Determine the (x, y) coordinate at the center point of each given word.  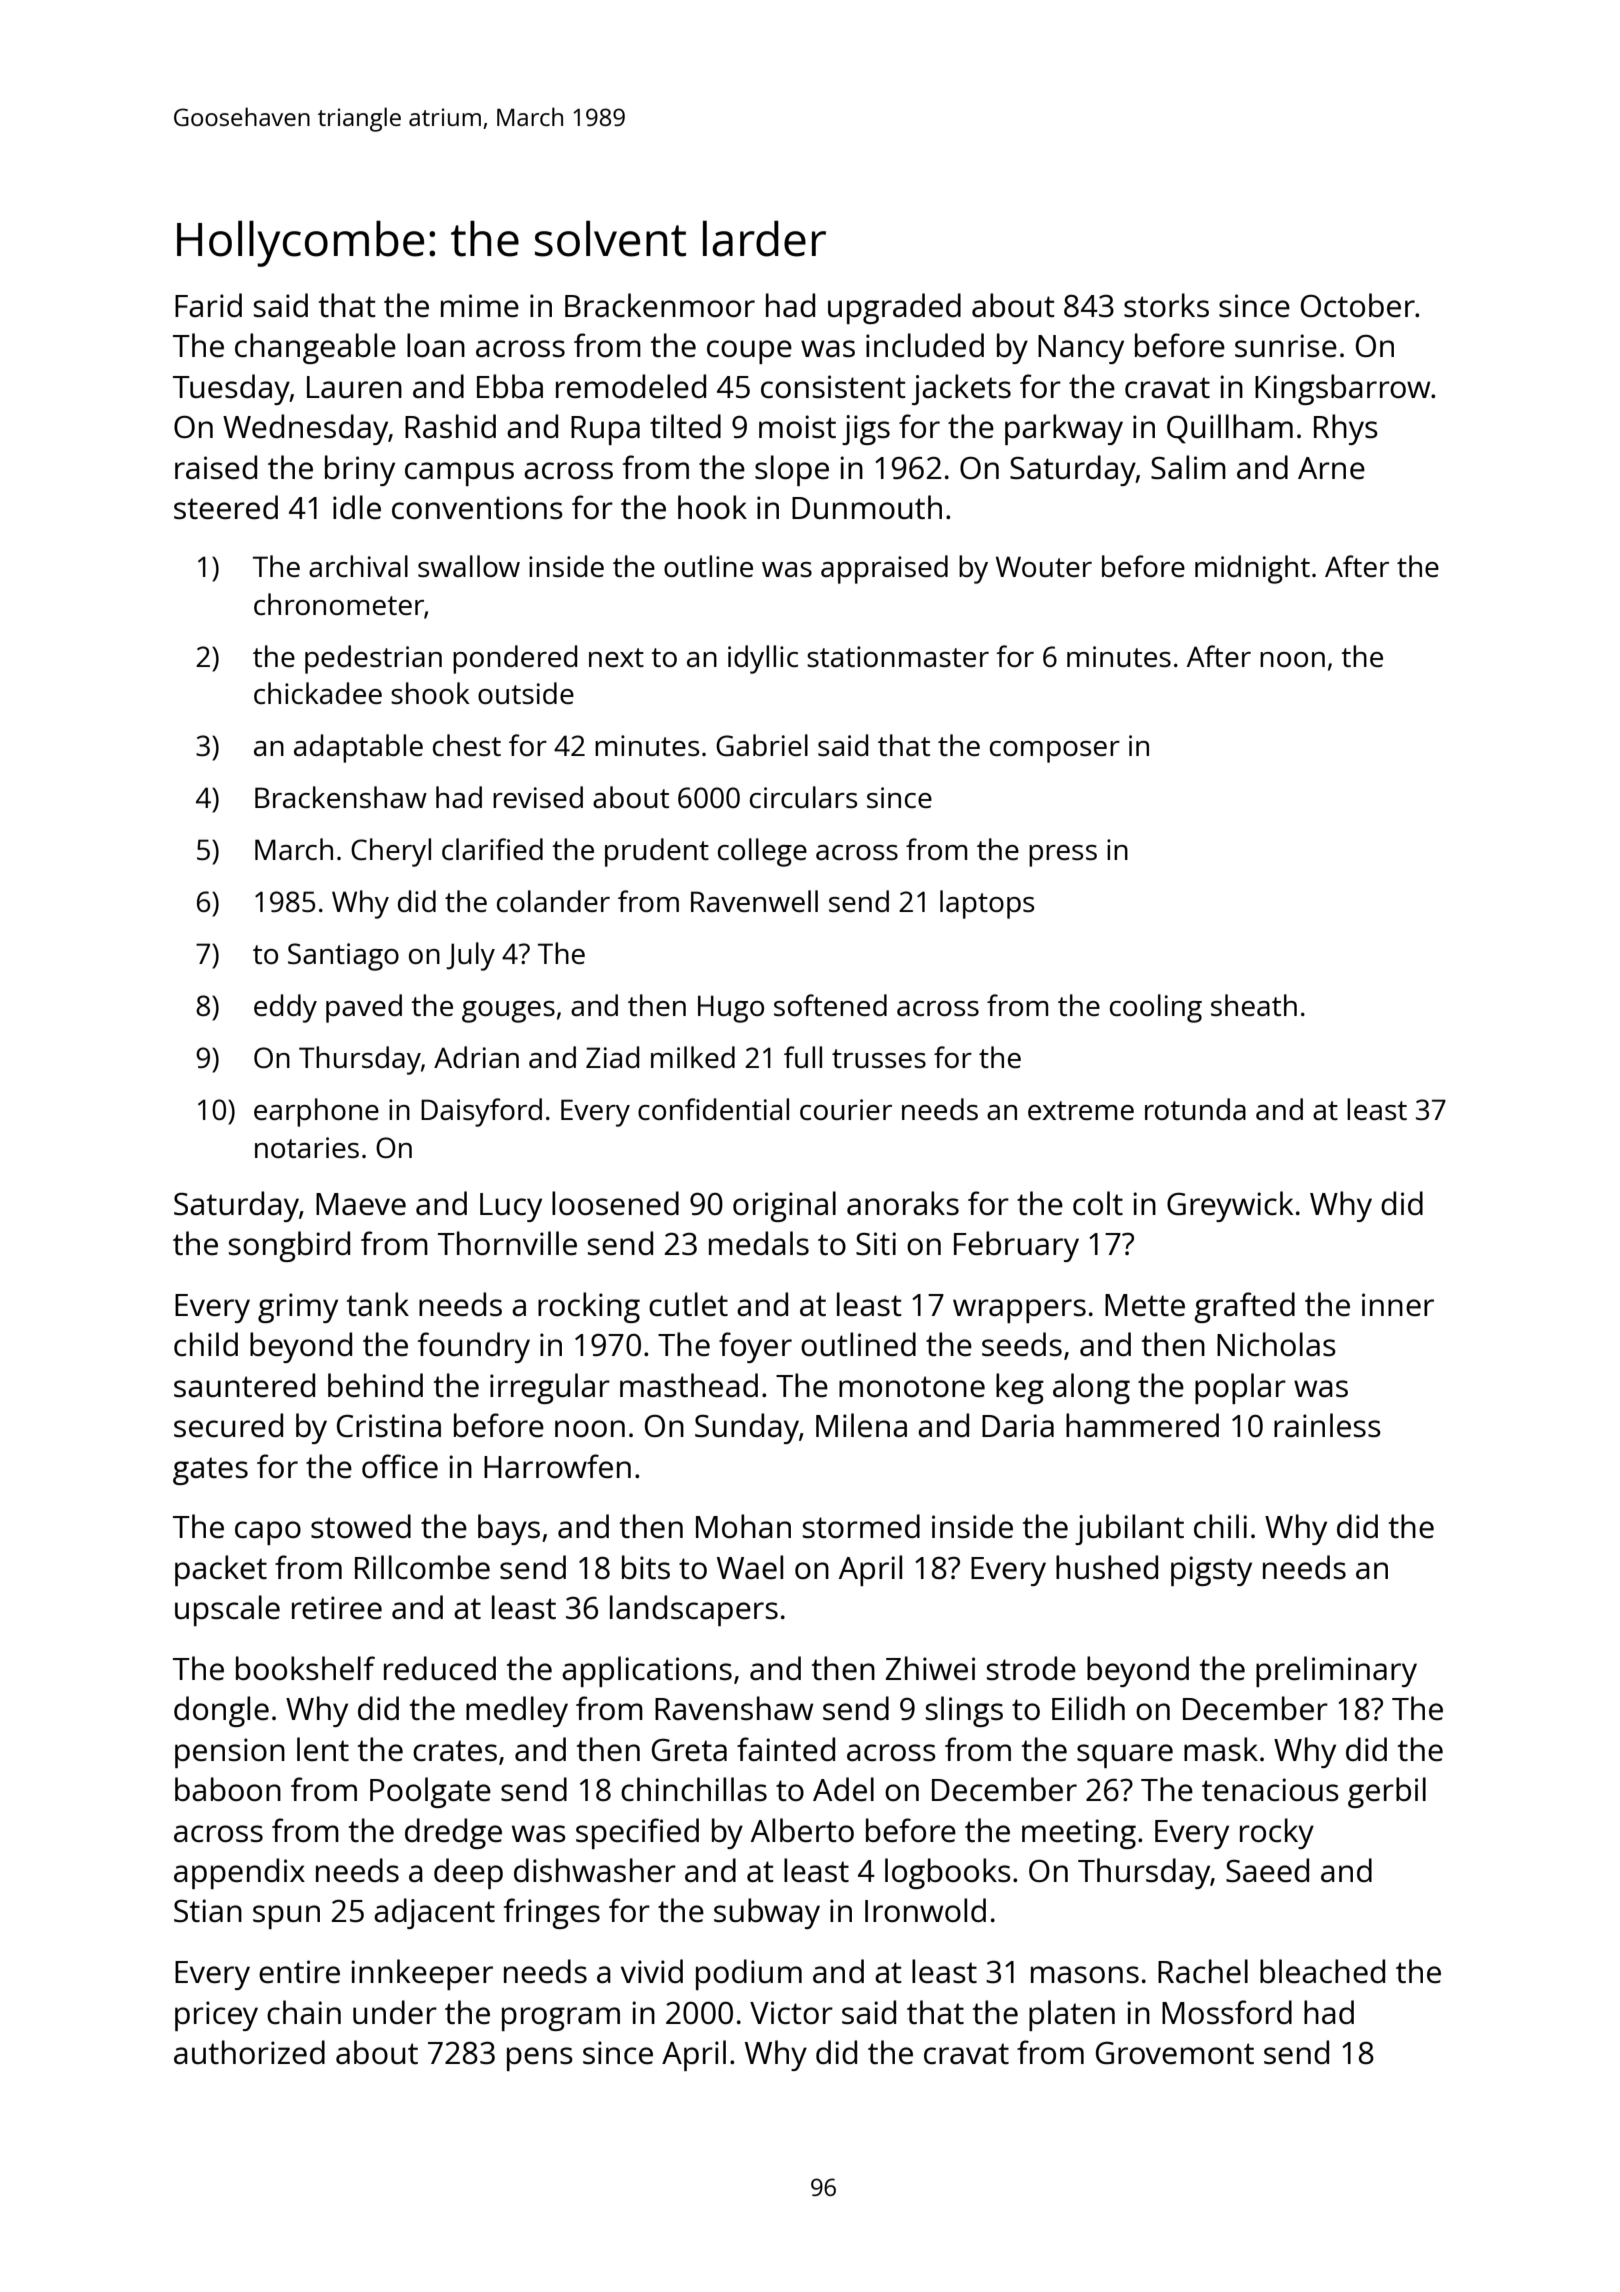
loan (436, 345)
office (400, 1466)
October (1358, 305)
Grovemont (1175, 2053)
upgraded (894, 308)
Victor (791, 2013)
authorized (249, 2052)
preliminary (1336, 1671)
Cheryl (391, 852)
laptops (987, 904)
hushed (1107, 1567)
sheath (1254, 1005)
